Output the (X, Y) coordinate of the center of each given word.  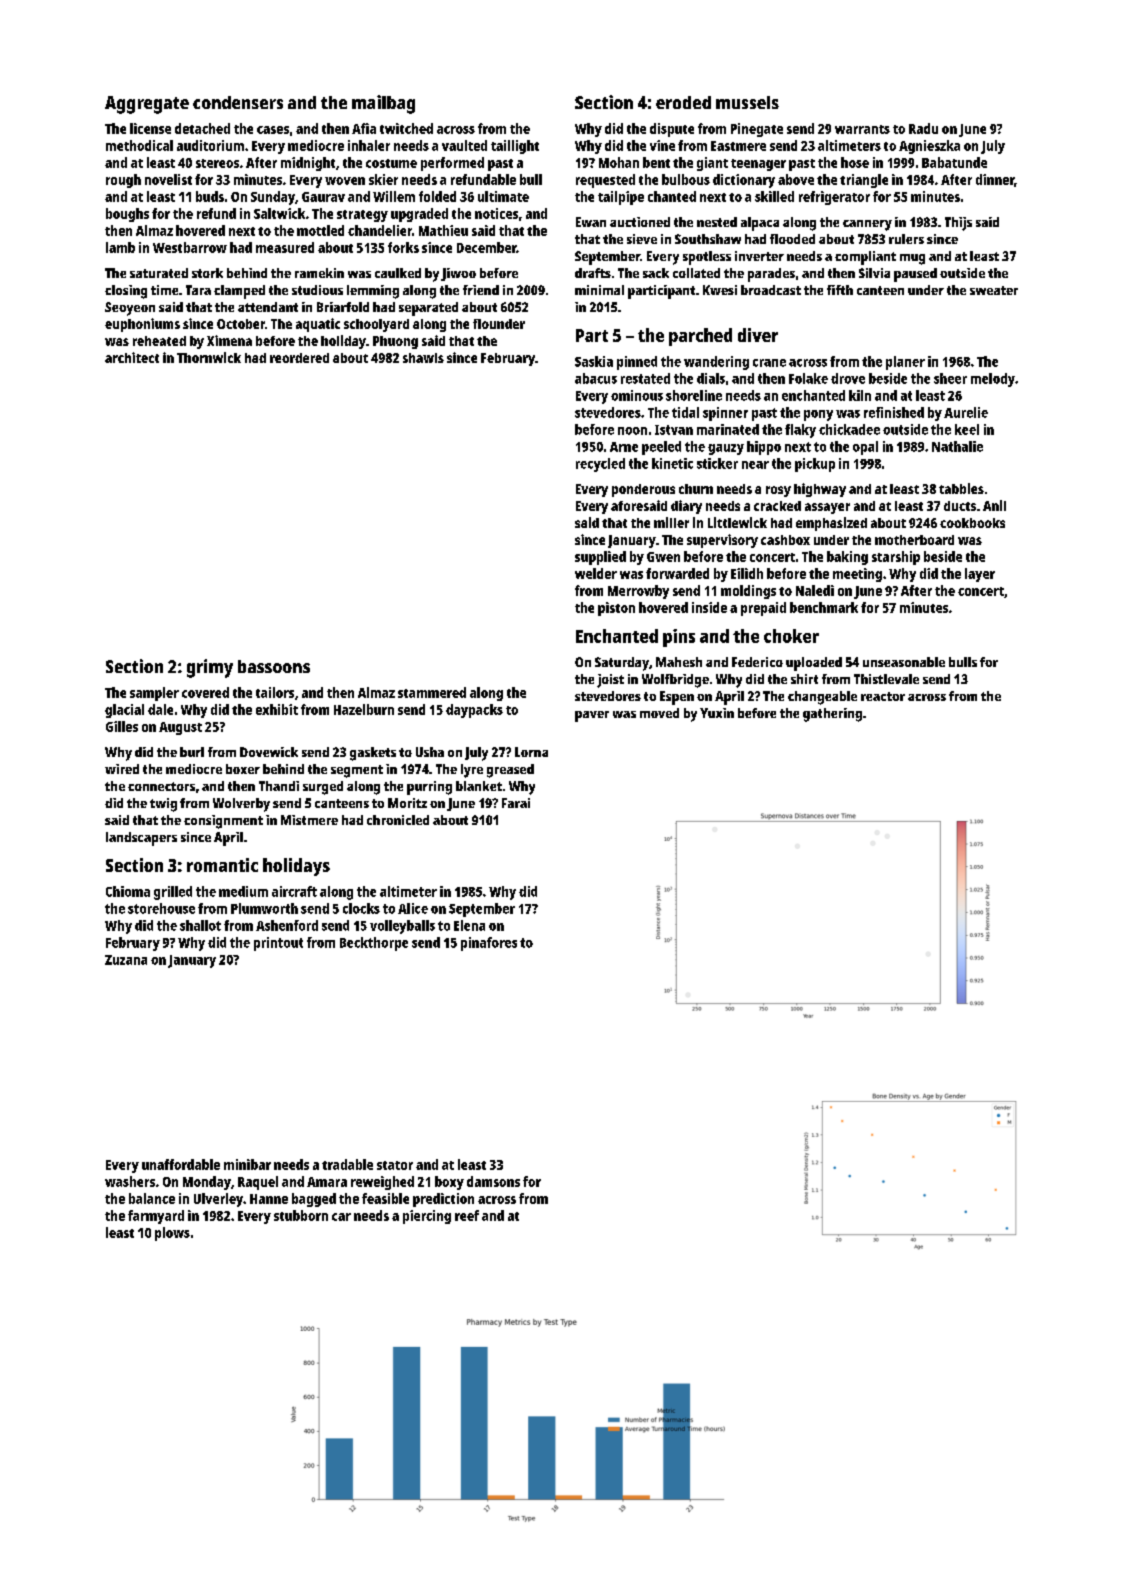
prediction (443, 1200)
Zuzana (126, 960)
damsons (493, 1181)
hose (855, 162)
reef (467, 1215)
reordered (299, 358)
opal (865, 448)
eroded (683, 102)
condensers (238, 102)
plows (172, 1234)
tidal (685, 412)
